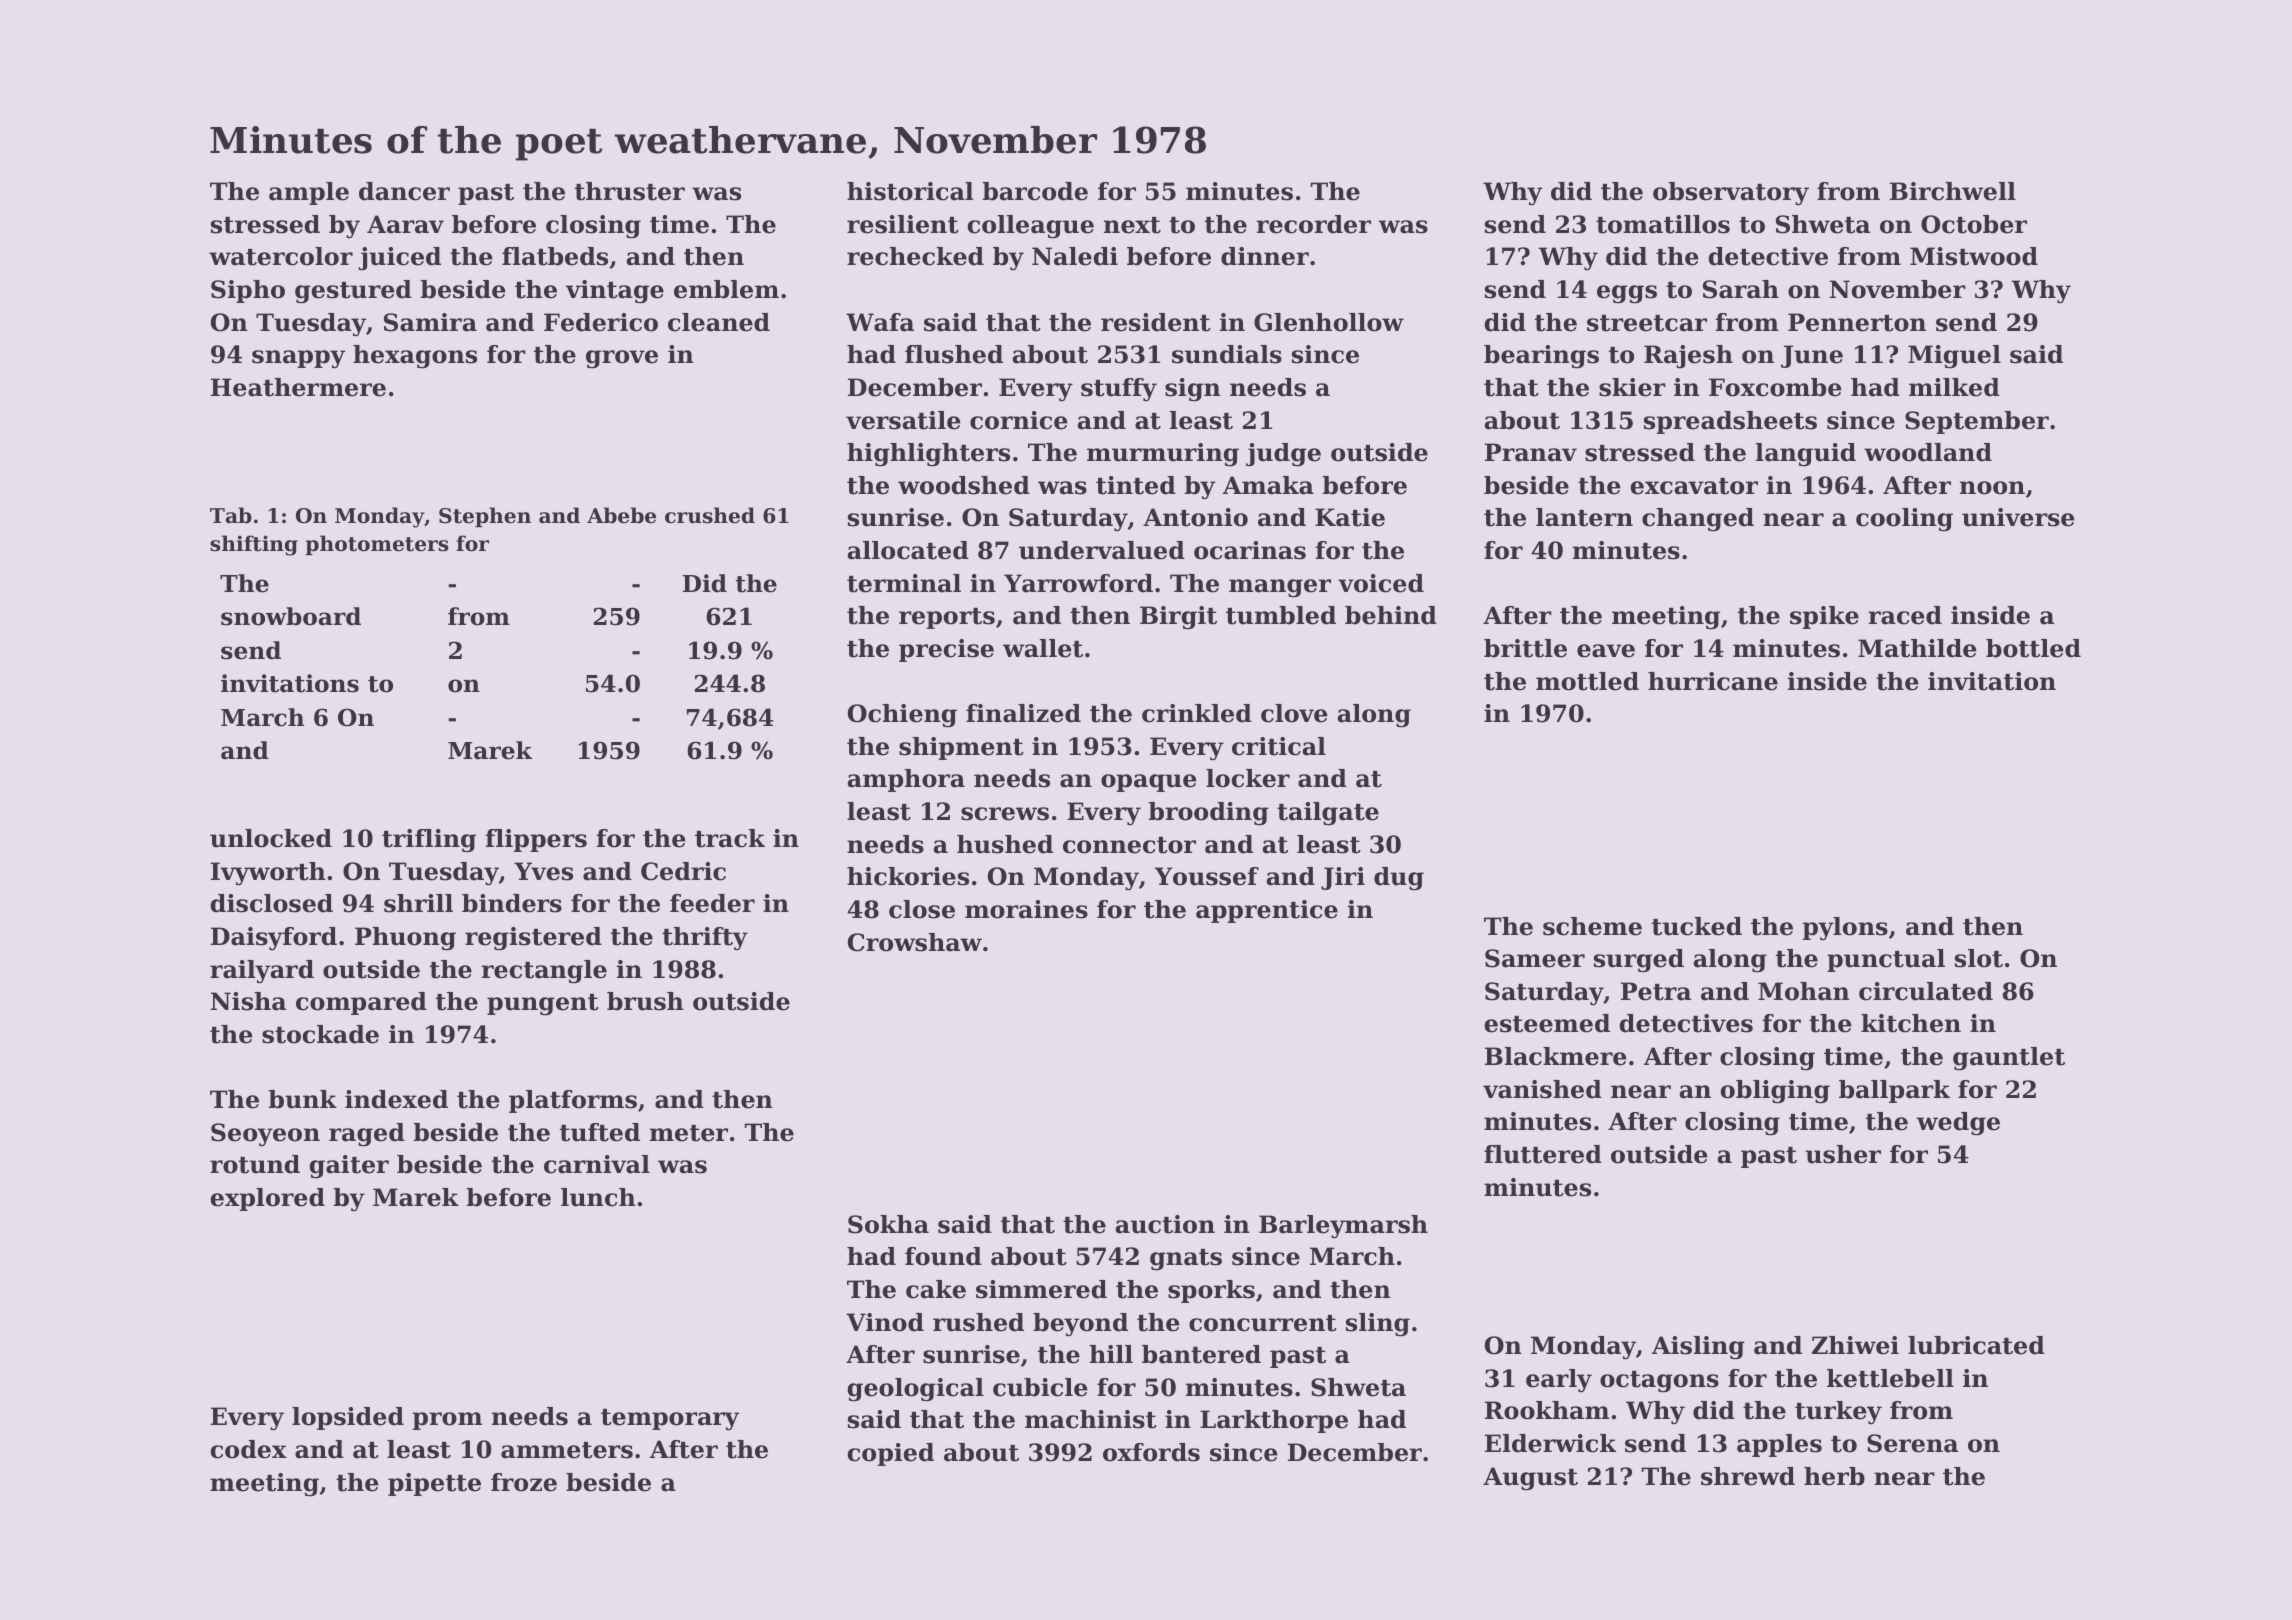 The height and width of the image is (1620, 2292). Describe the element at coordinates (348, 1418) in the image. I see `lopsided` at that location.
